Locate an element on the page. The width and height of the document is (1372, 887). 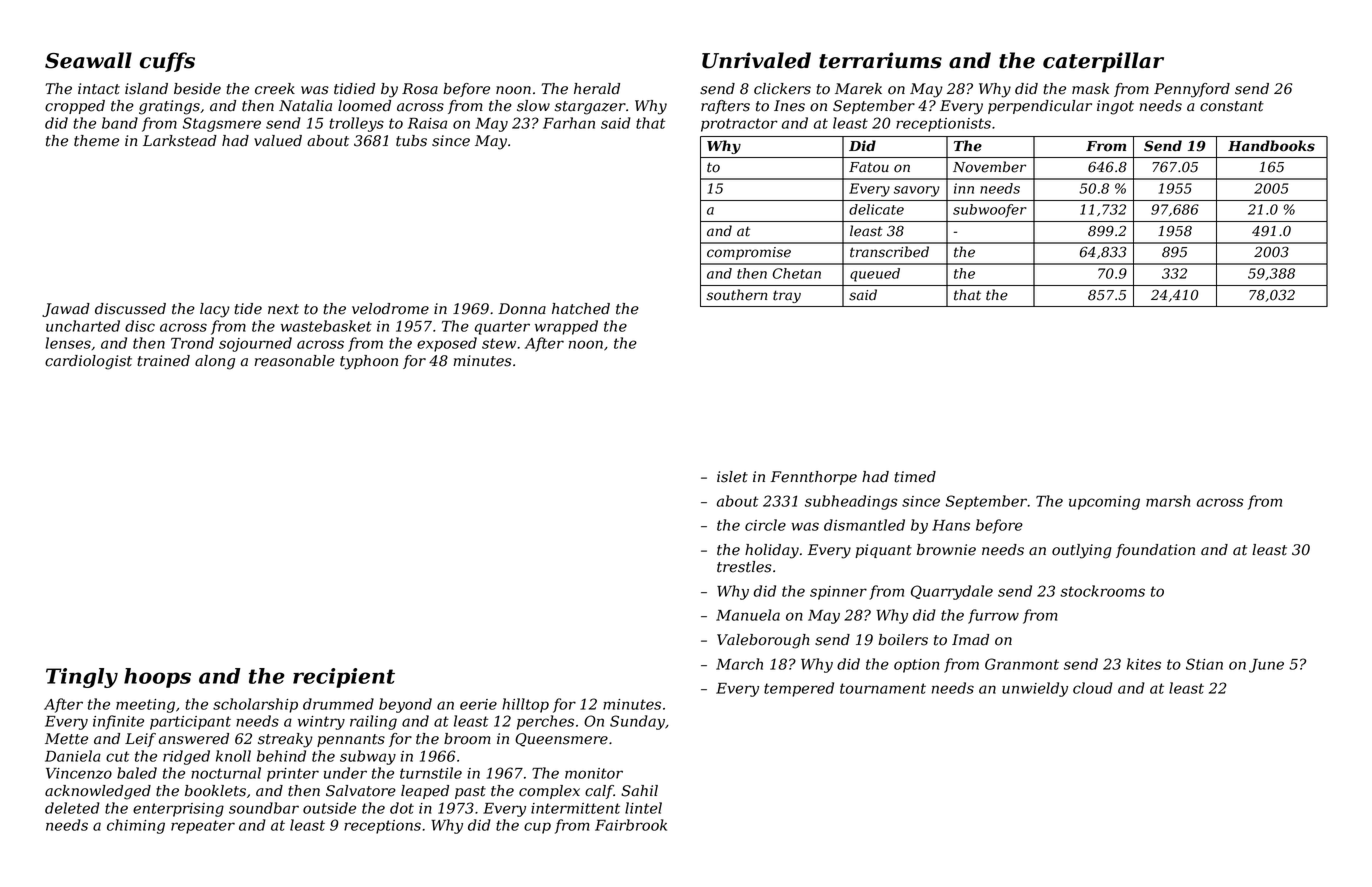
tournament is located at coordinates (883, 688).
